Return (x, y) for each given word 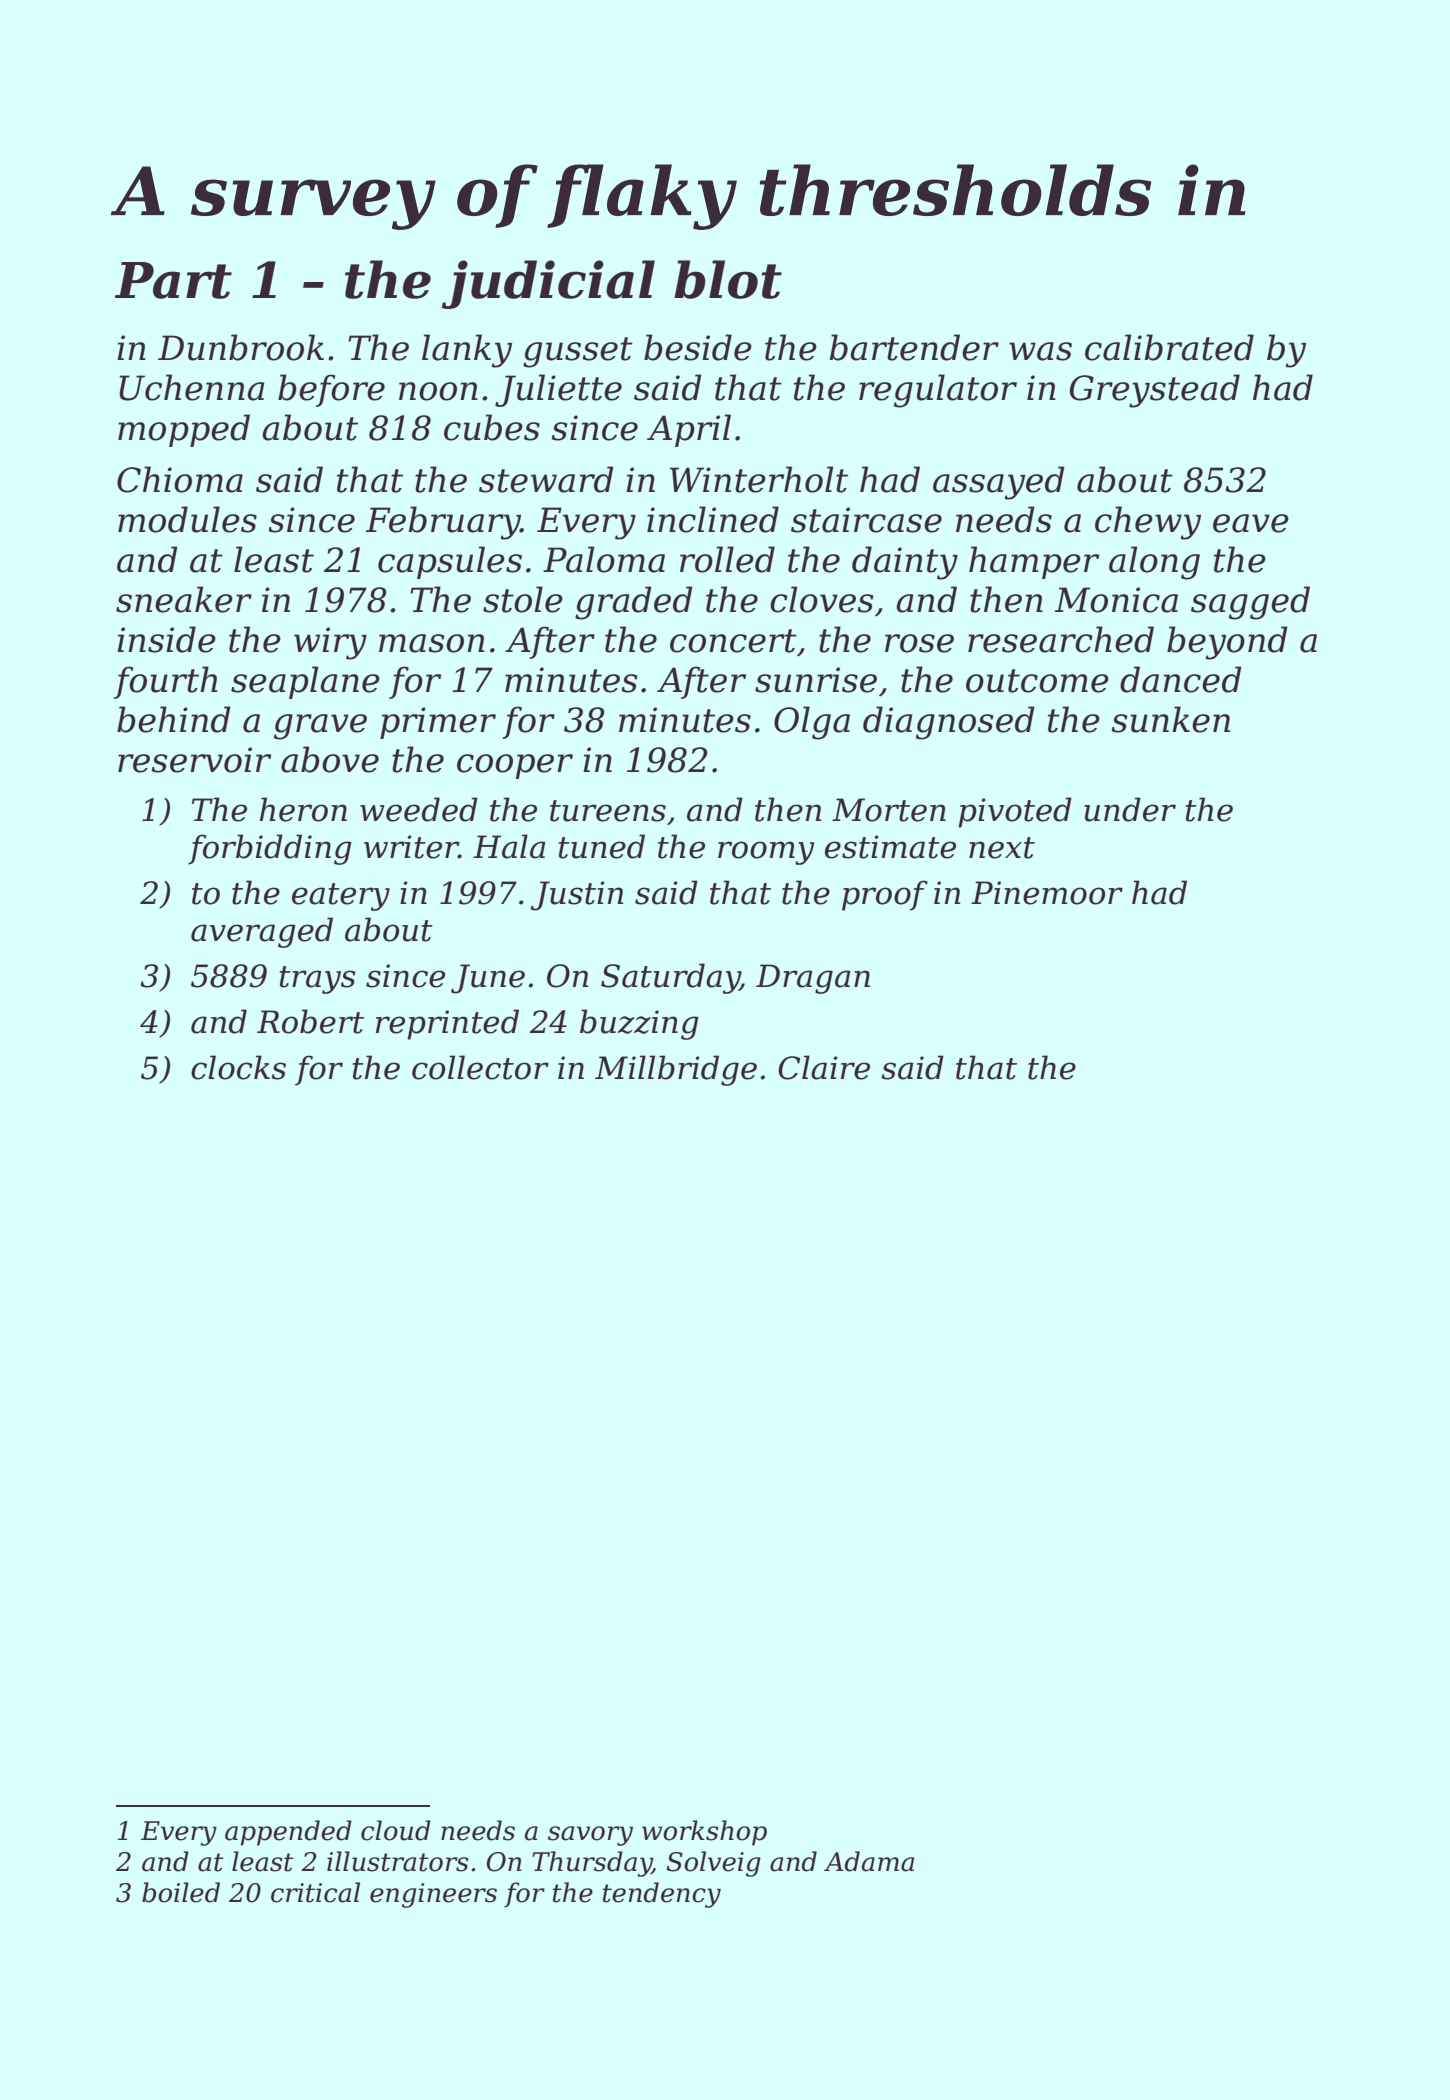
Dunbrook (241, 347)
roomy (766, 853)
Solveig (713, 1864)
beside (698, 347)
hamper (1034, 562)
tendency (661, 1895)
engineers (433, 1895)
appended (288, 1833)
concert (733, 641)
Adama (869, 1861)
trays (318, 980)
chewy (1148, 523)
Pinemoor (1047, 893)
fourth (166, 682)
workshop (704, 1833)
